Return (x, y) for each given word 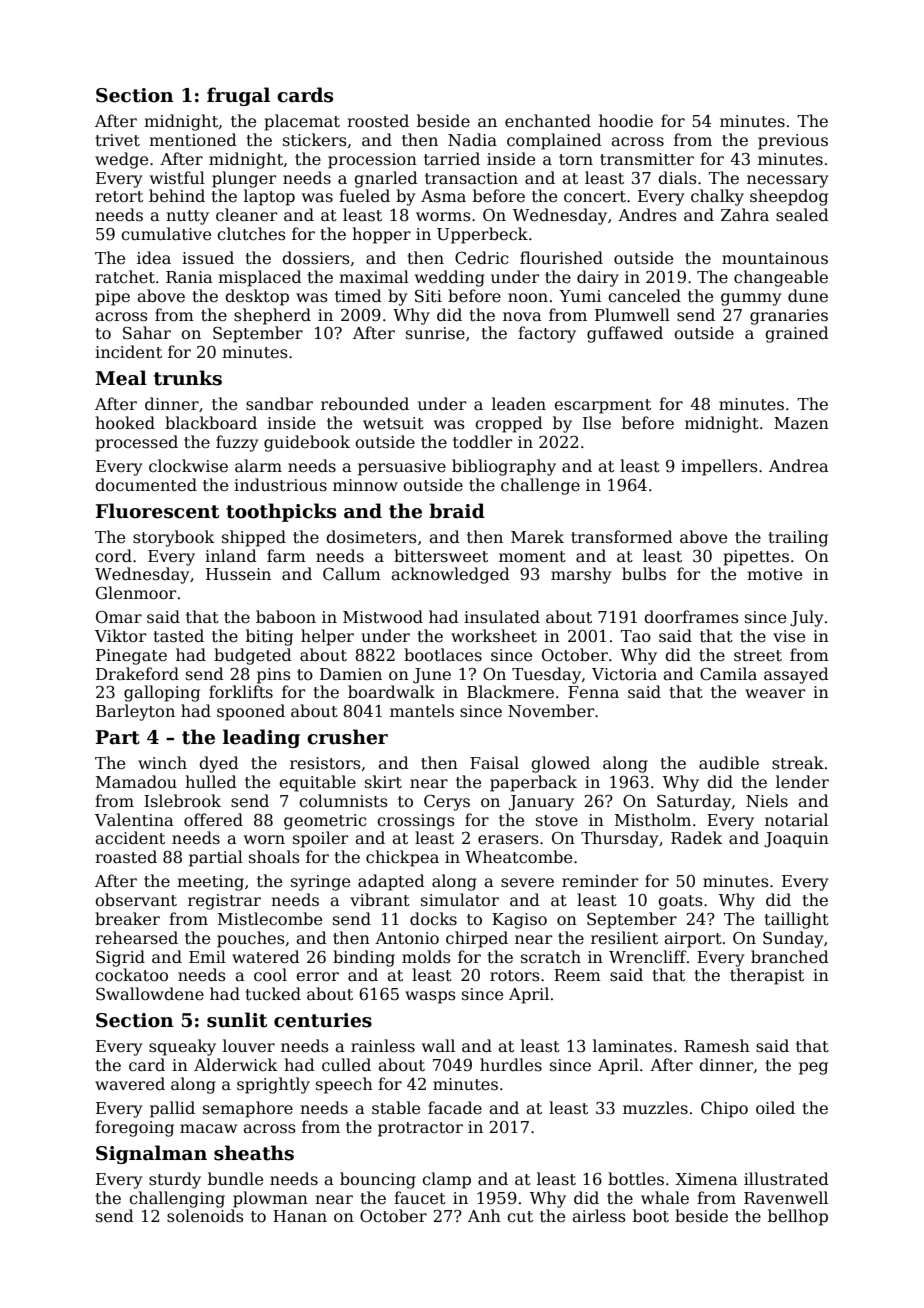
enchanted (548, 121)
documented (146, 485)
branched (790, 957)
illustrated (786, 1179)
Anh (484, 1215)
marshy (581, 575)
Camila (728, 674)
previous (793, 142)
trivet (118, 140)
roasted (126, 857)
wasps (430, 997)
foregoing (134, 1128)
